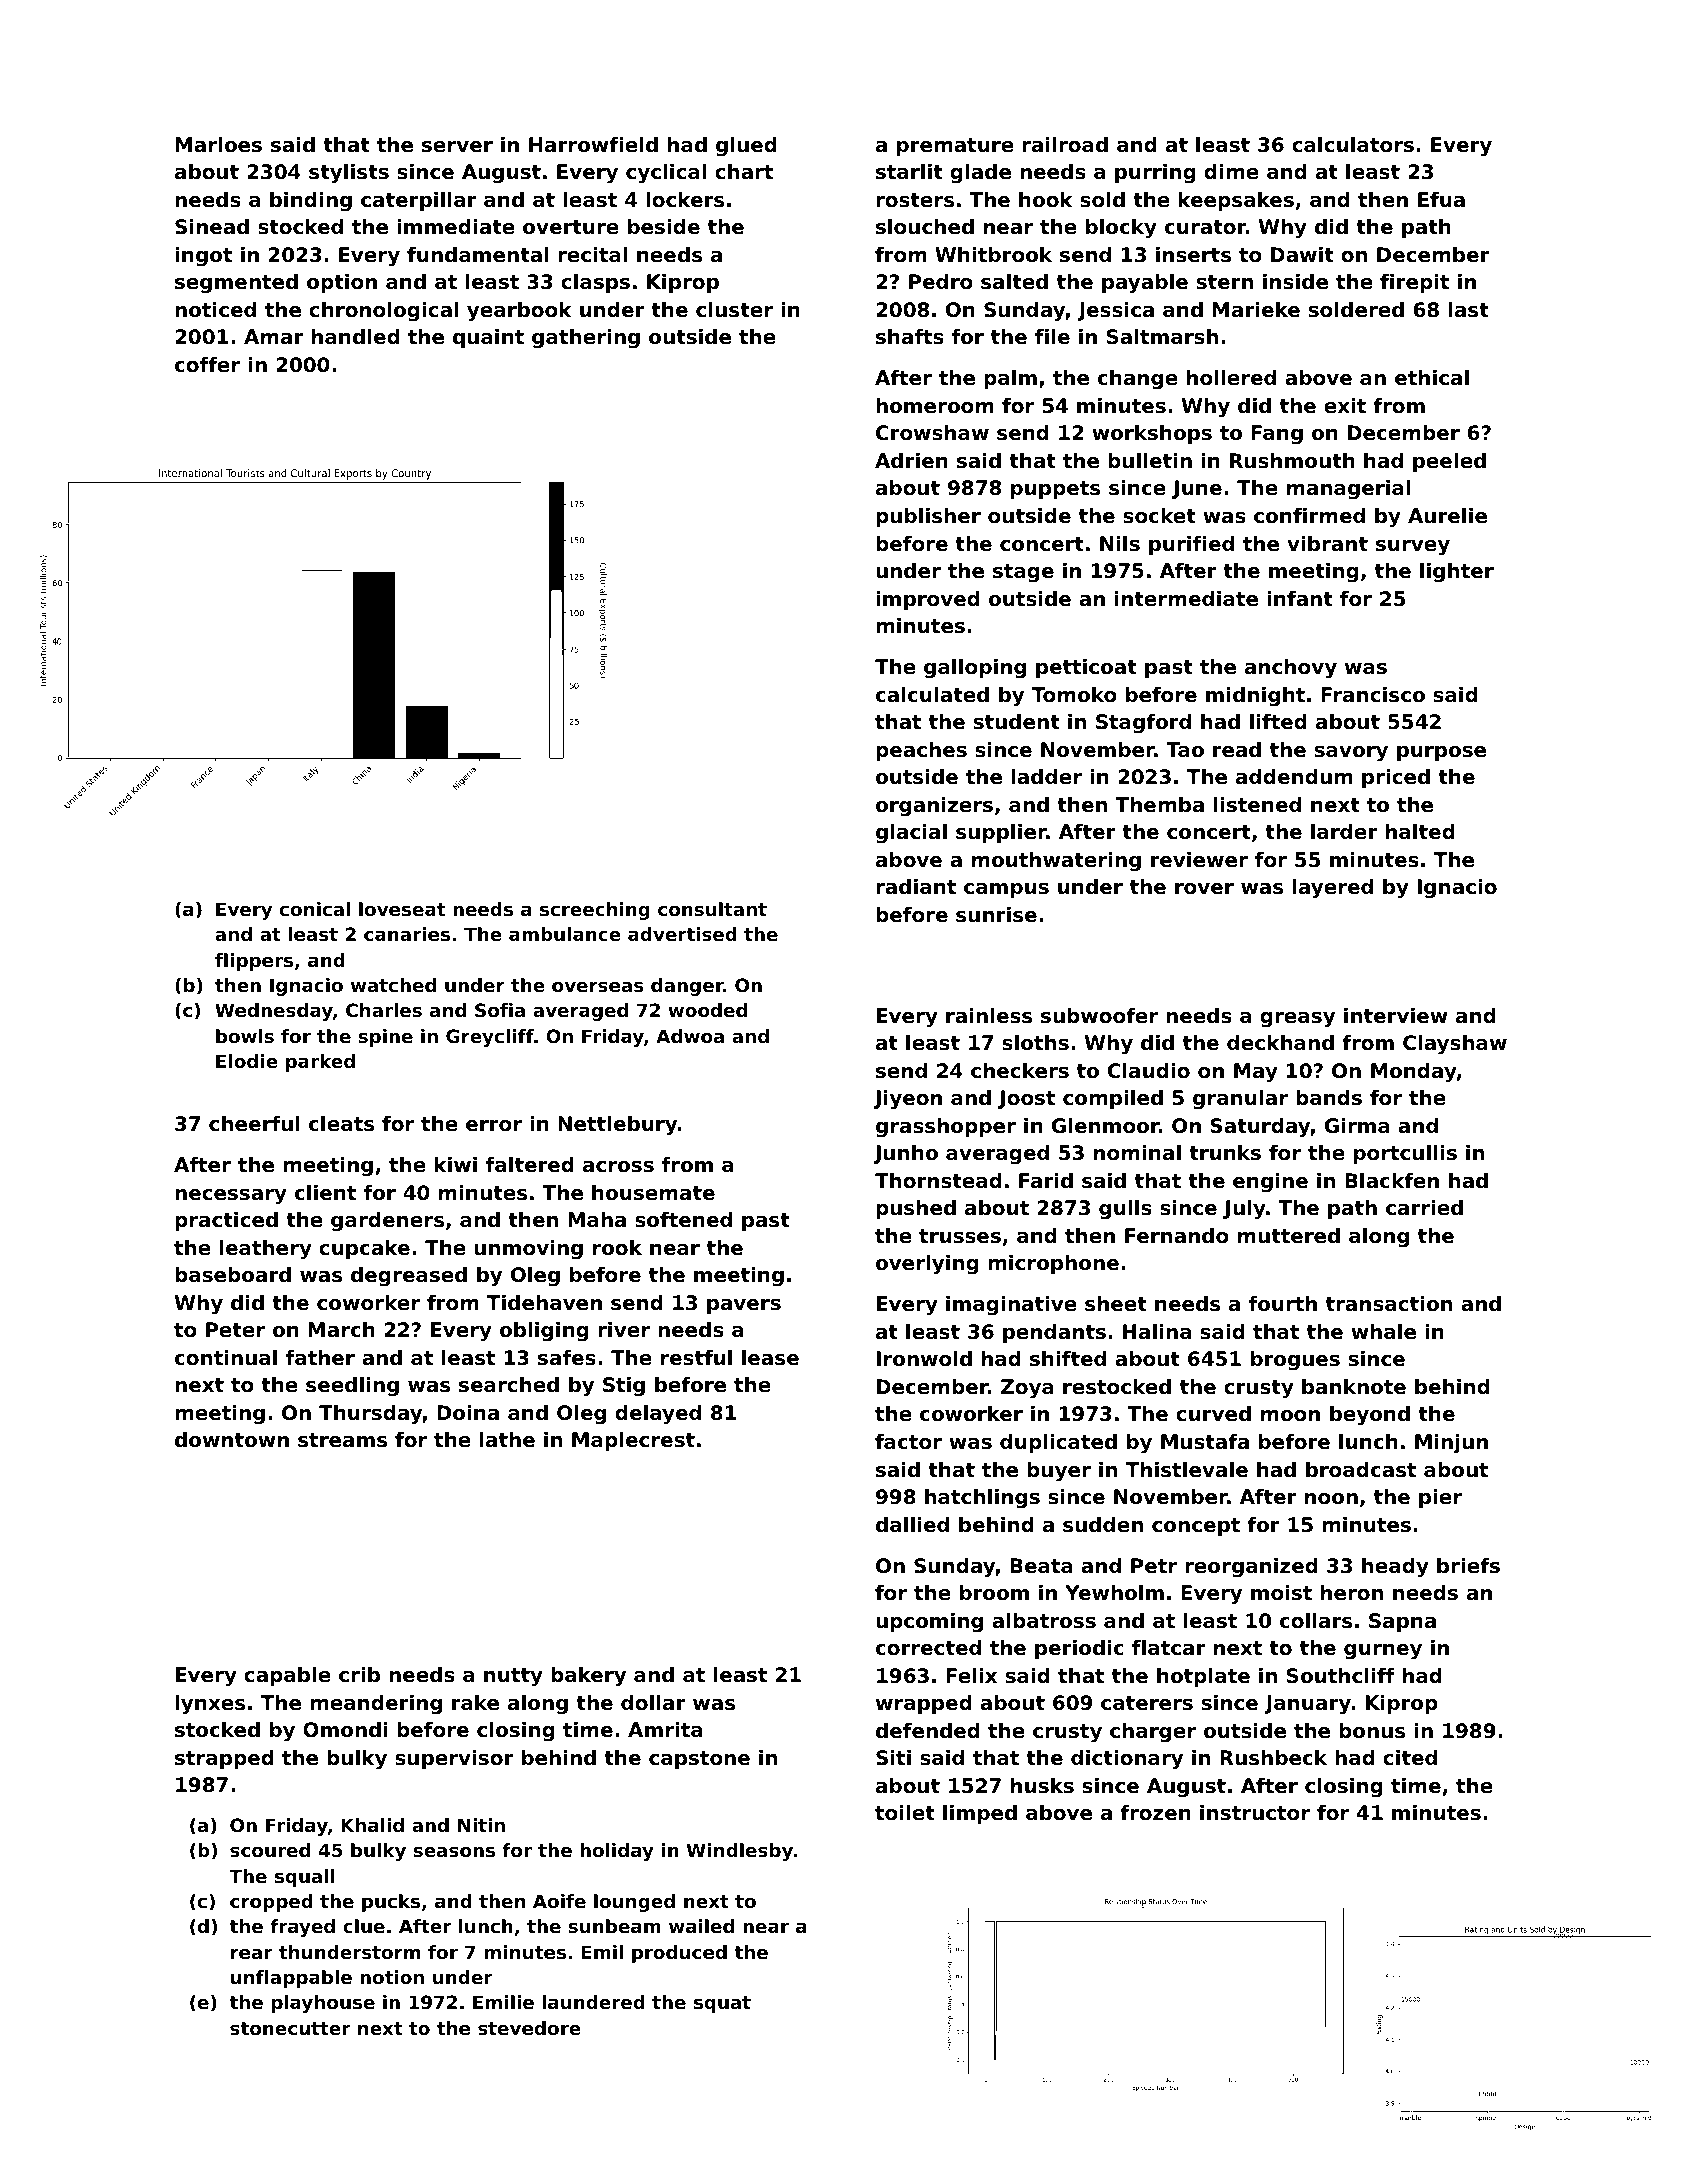 The width and height of the screenshot is (1683, 2178). I want to click on improved, so click(928, 600).
